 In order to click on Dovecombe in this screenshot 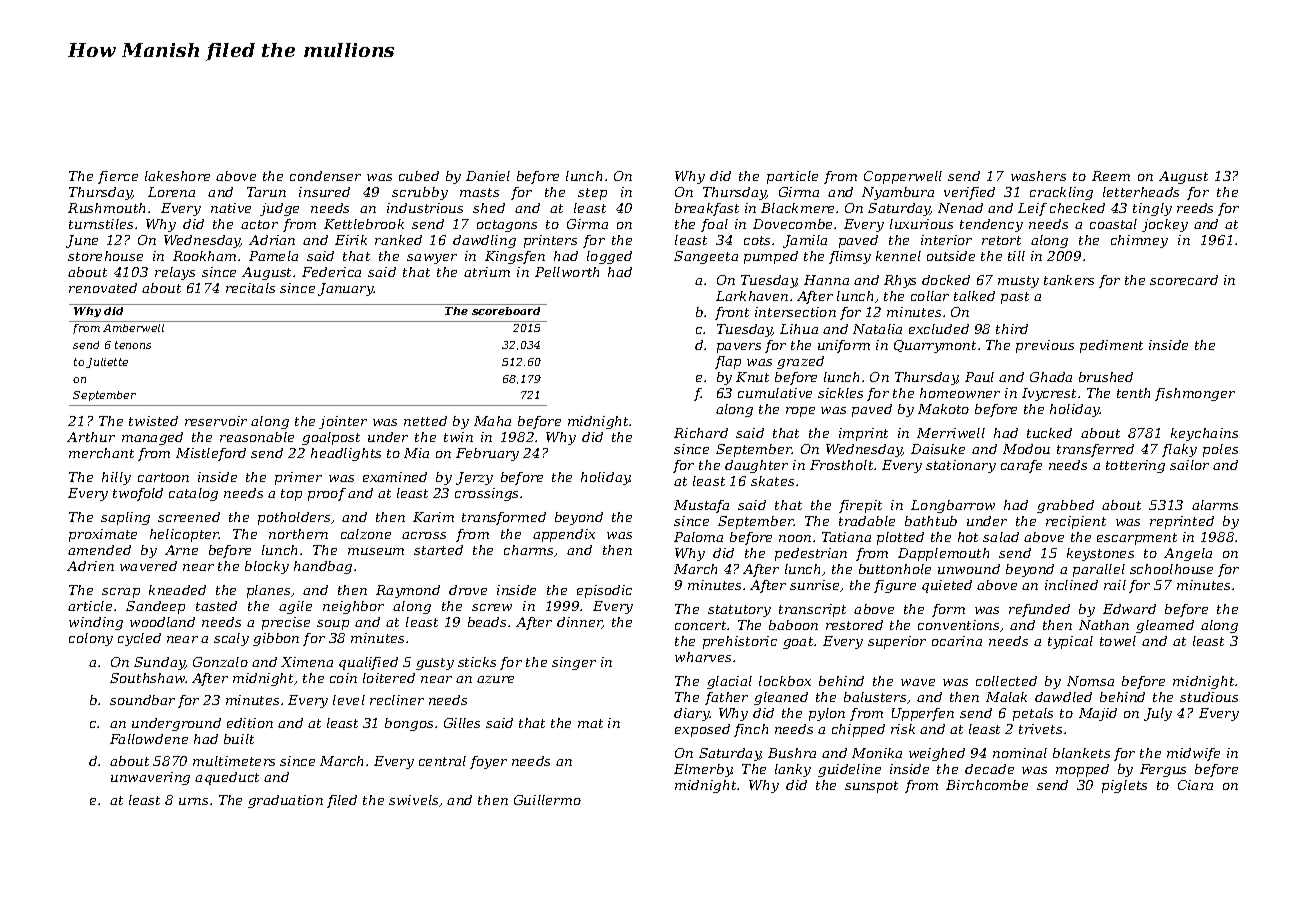, I will do `click(792, 224)`.
